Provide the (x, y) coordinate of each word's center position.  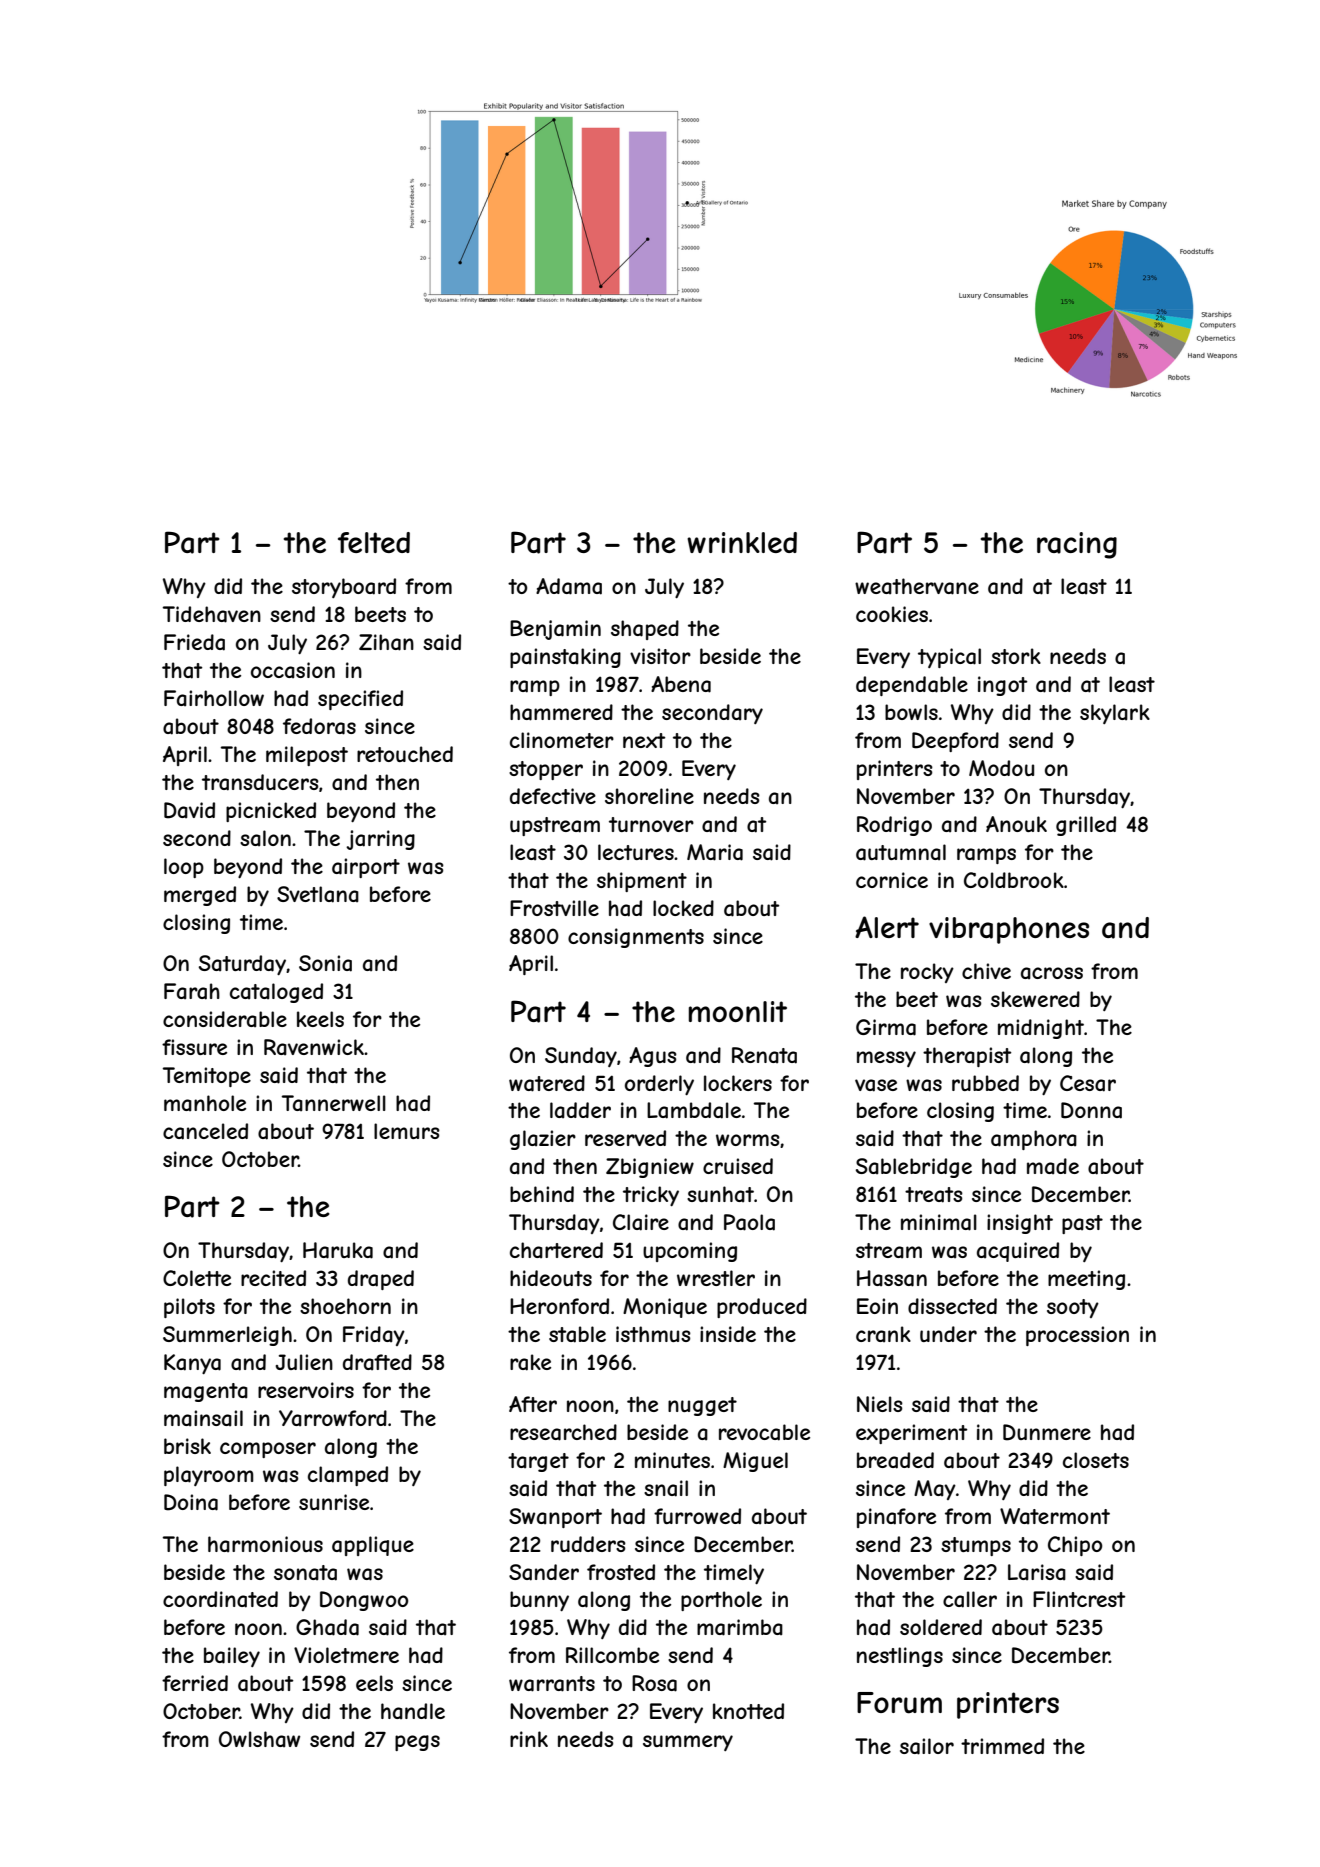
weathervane (917, 586)
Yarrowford (333, 1418)
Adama (569, 586)
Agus (653, 1057)
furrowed (697, 1516)
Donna (1091, 1110)
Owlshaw (259, 1739)
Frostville (554, 908)
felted (374, 542)
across (1052, 973)
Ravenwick (314, 1047)
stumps (976, 1546)
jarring (380, 840)
